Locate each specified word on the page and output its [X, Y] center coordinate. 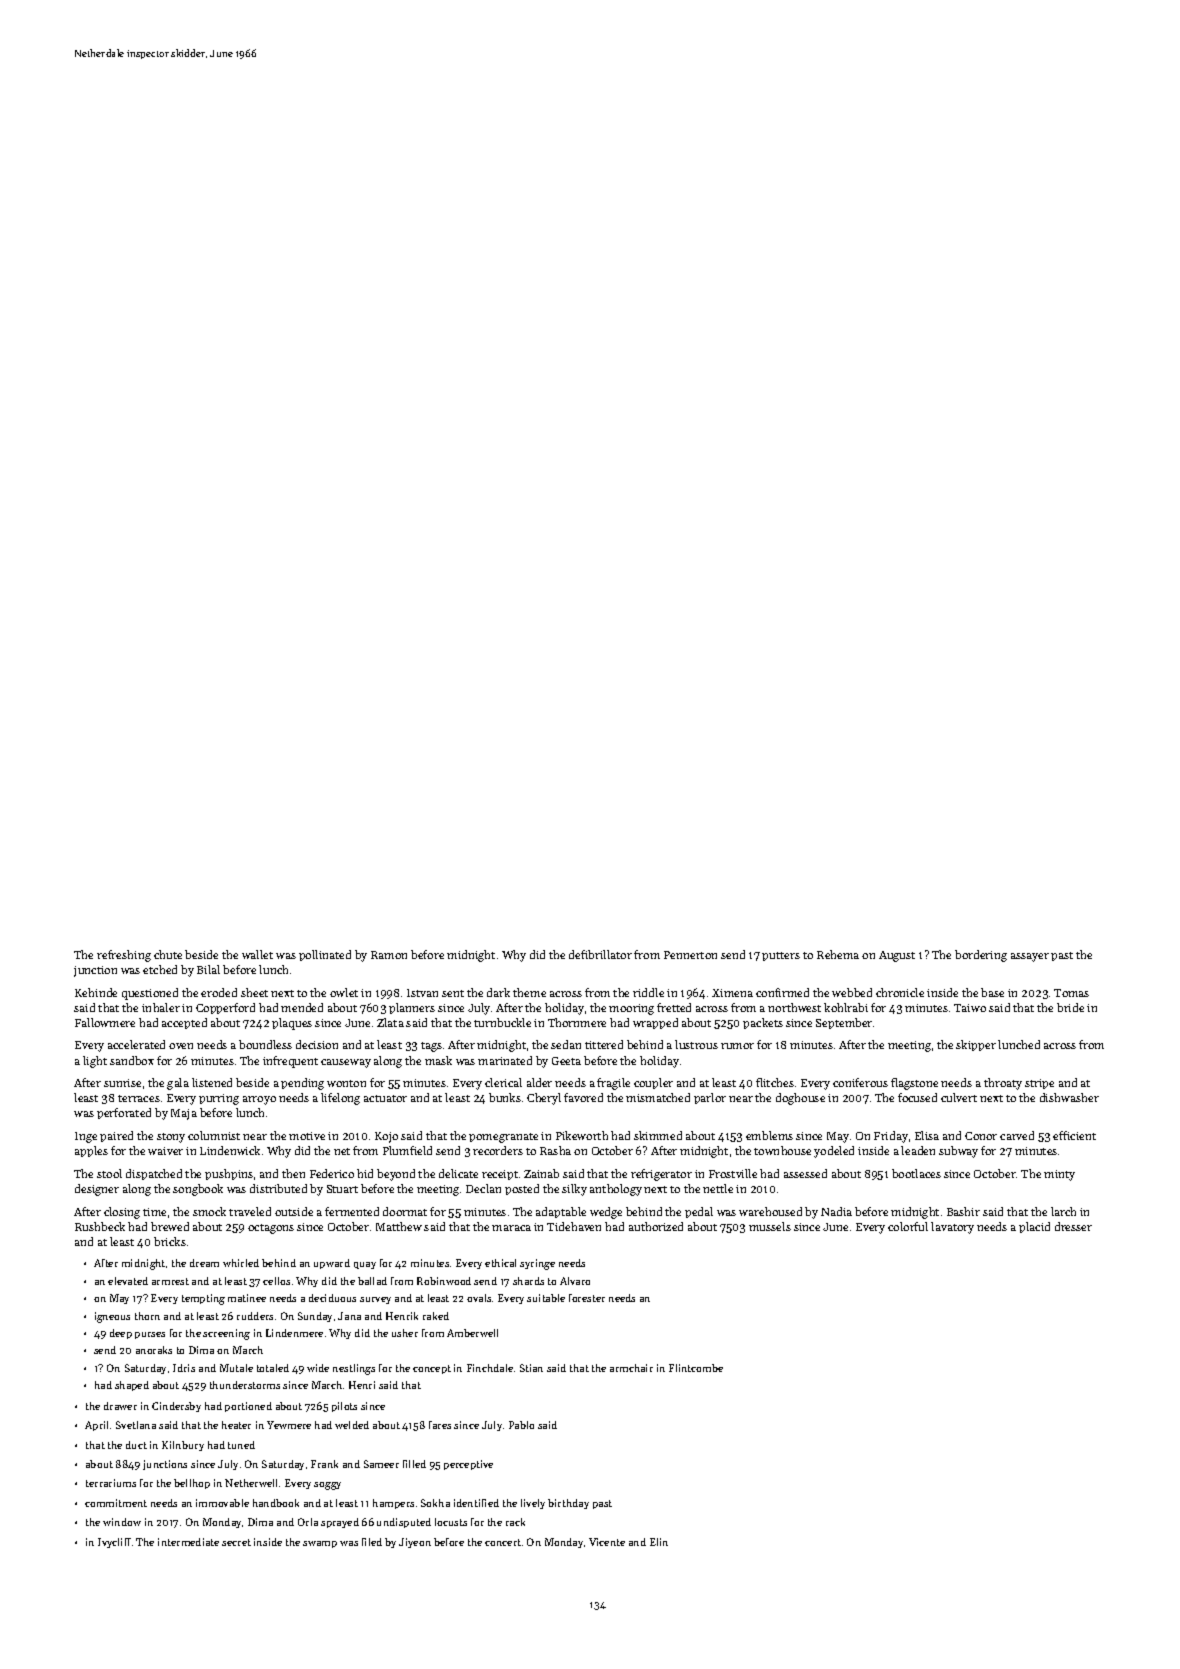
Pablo [521, 1425]
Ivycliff [114, 1543]
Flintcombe [696, 1368]
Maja [184, 1114]
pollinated [325, 955]
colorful [908, 1226]
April [96, 1426]
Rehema [838, 954]
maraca [511, 1228]
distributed [278, 1188]
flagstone [914, 1084]
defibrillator [600, 954]
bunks [505, 1097]
